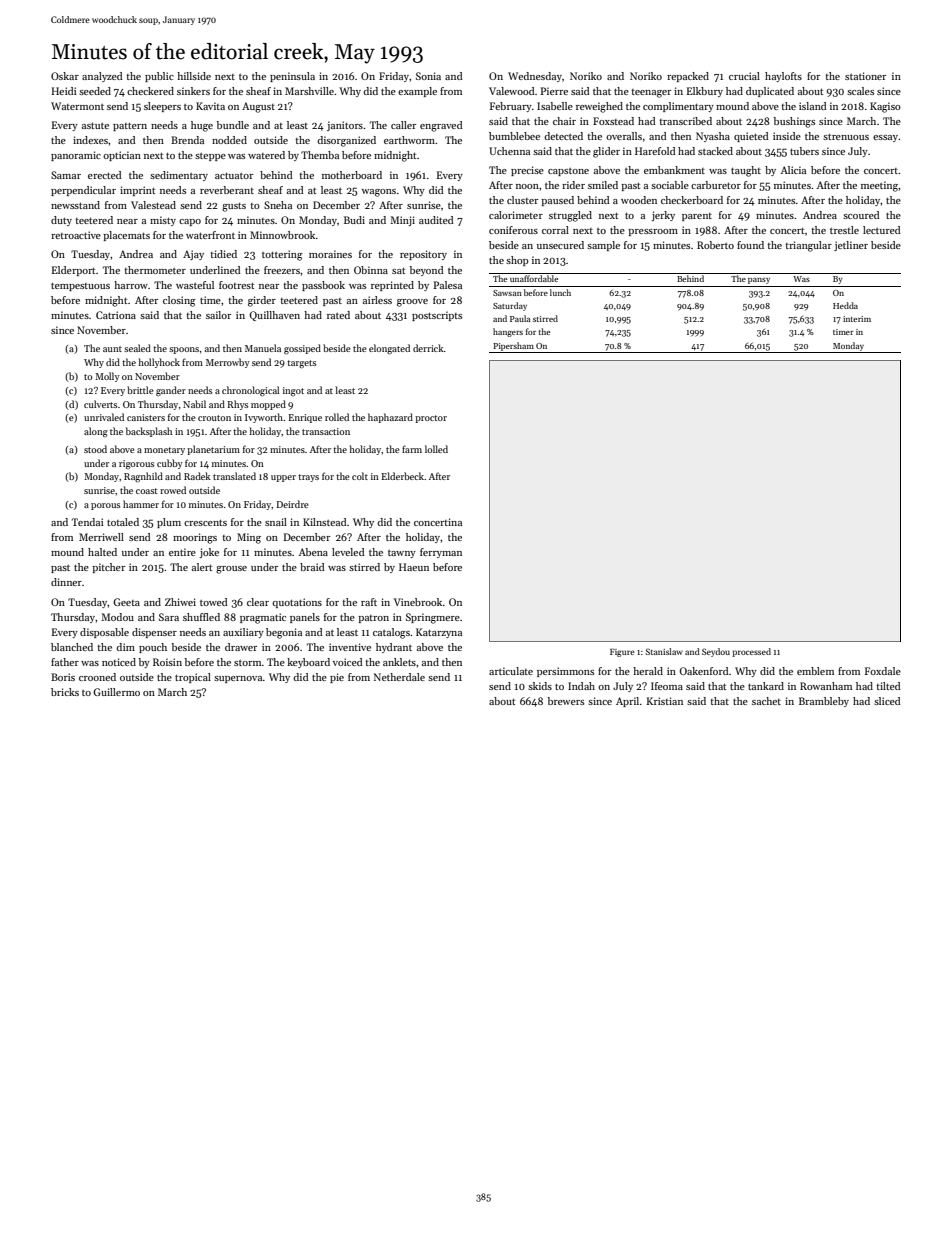 Image resolution: width=952 pixels, height=1233 pixels. Describe the element at coordinates (248, 663) in the screenshot. I see `storm` at that location.
